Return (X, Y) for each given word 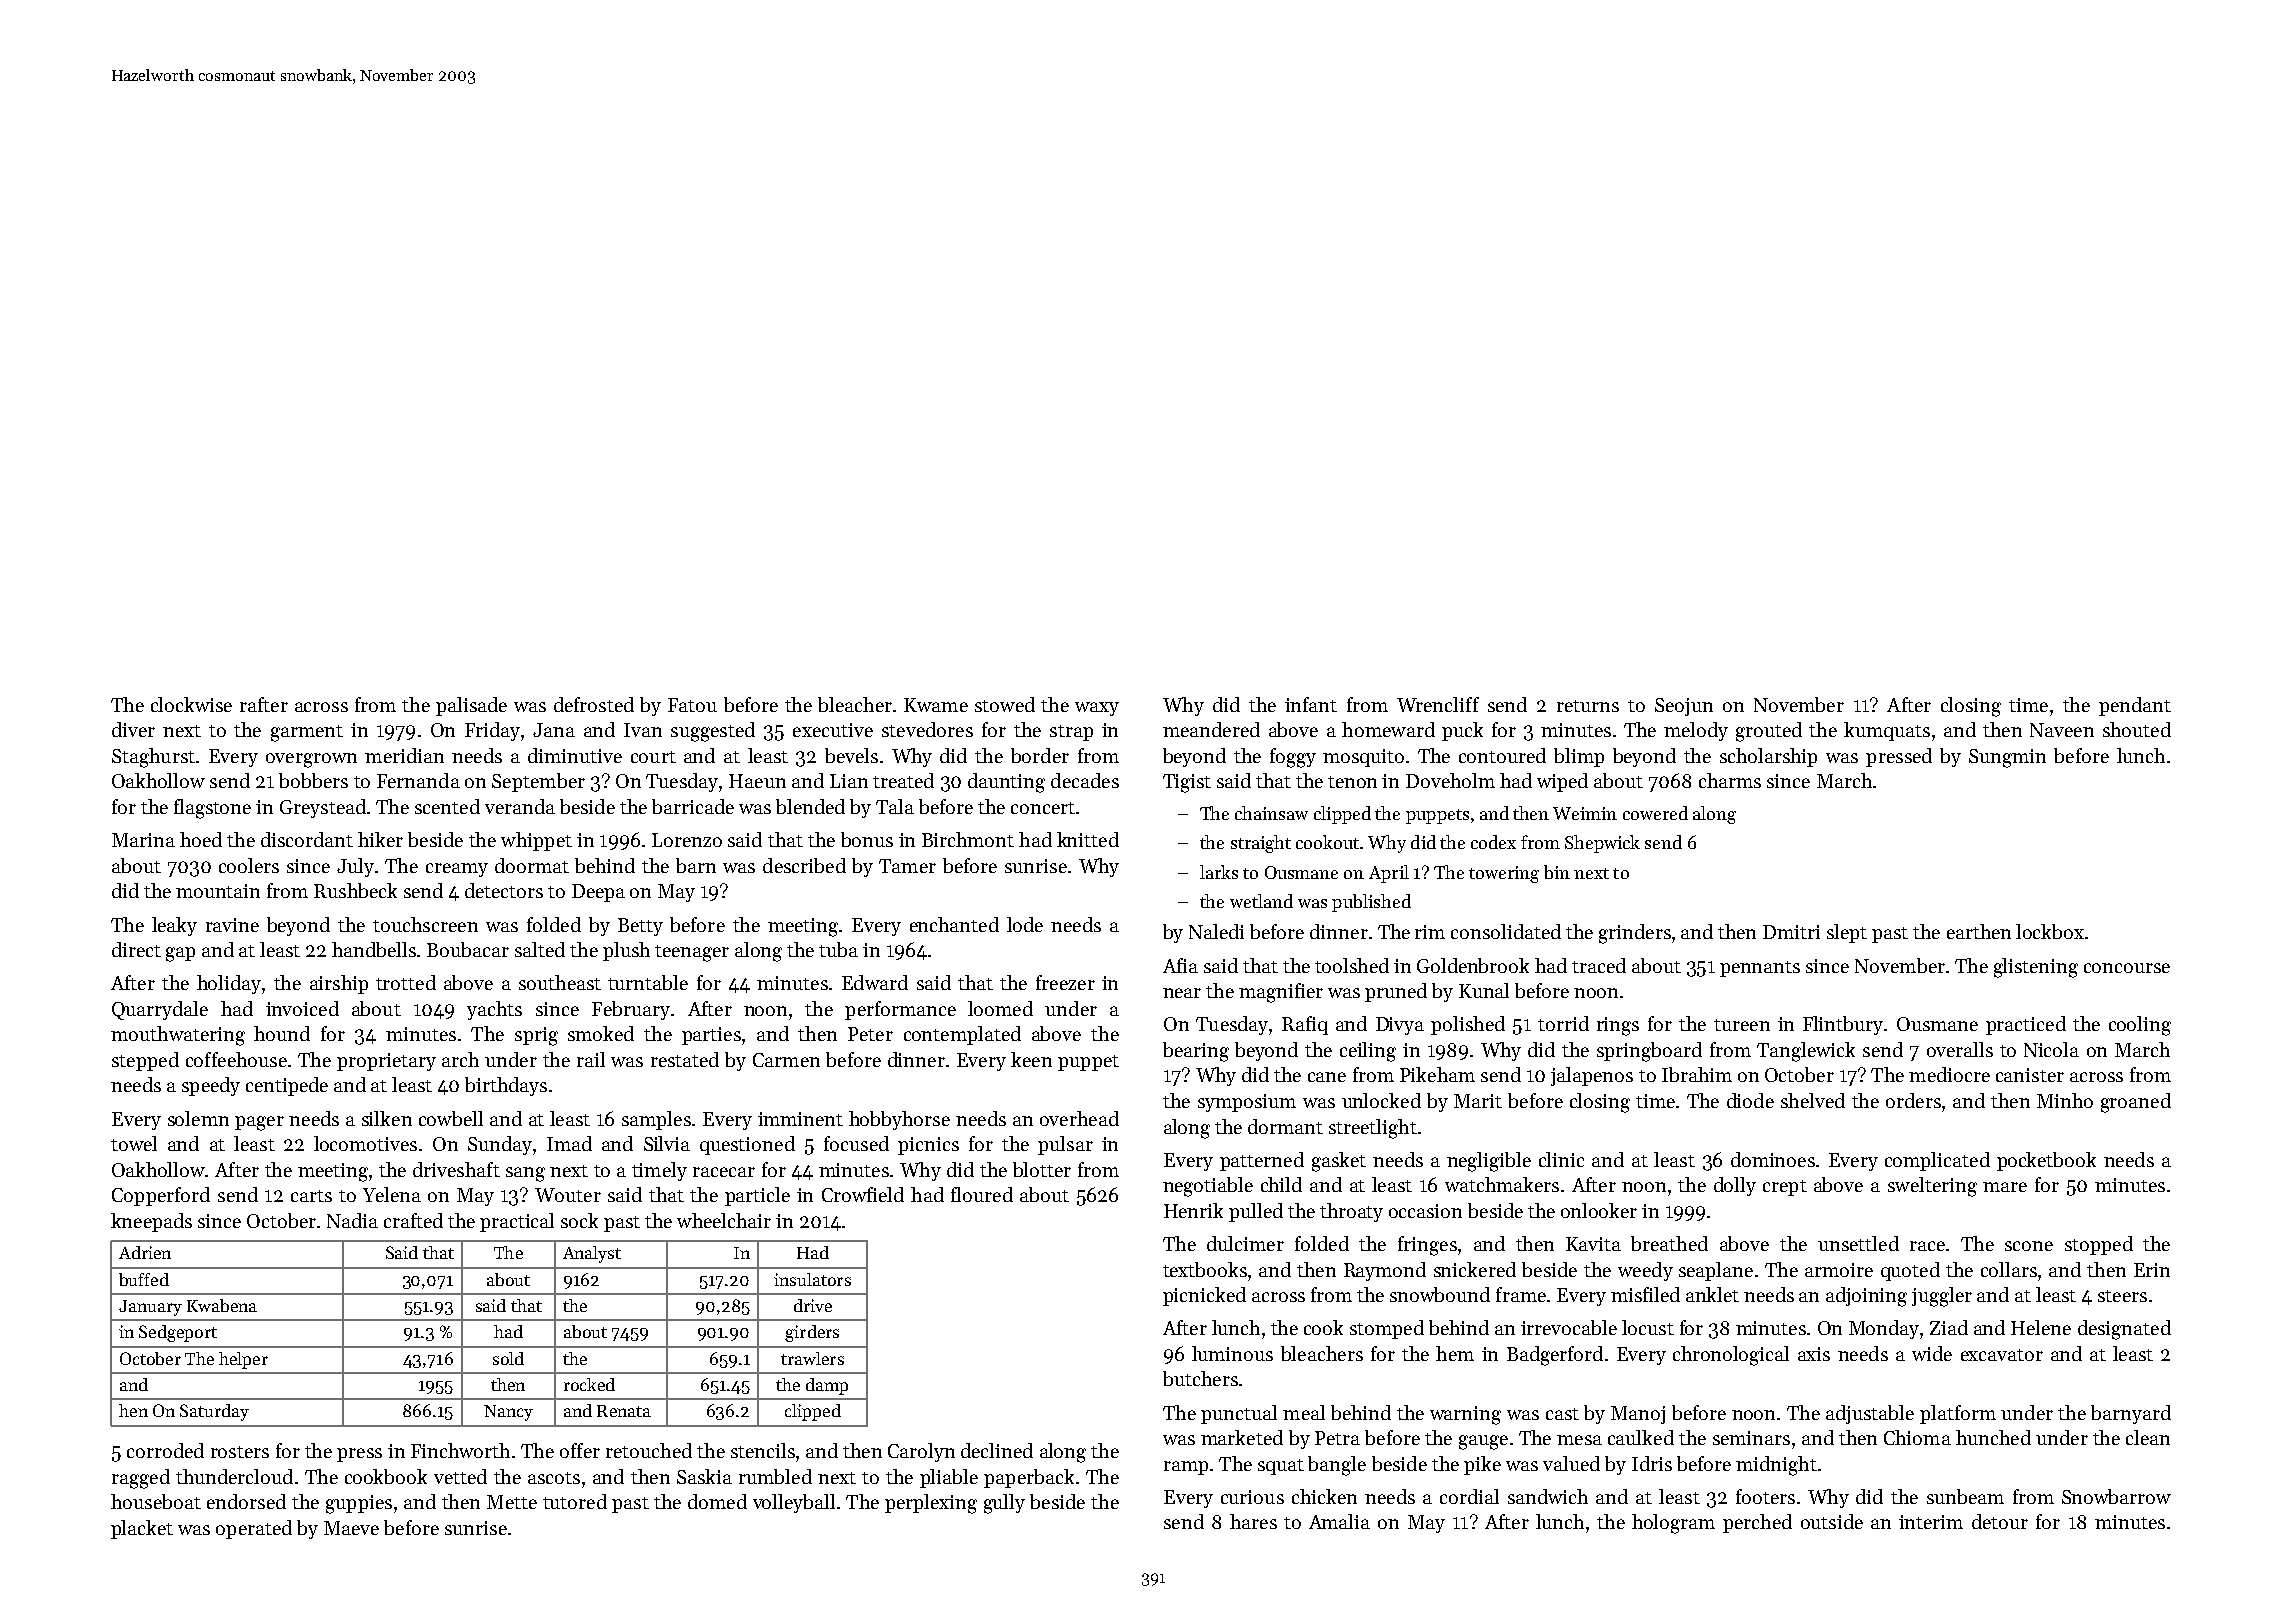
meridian (404, 755)
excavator (2002, 1355)
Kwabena (222, 1305)
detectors (504, 890)
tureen (1742, 1025)
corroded (165, 1450)
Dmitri (1791, 932)
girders (812, 1333)
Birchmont (968, 839)
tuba (838, 949)
